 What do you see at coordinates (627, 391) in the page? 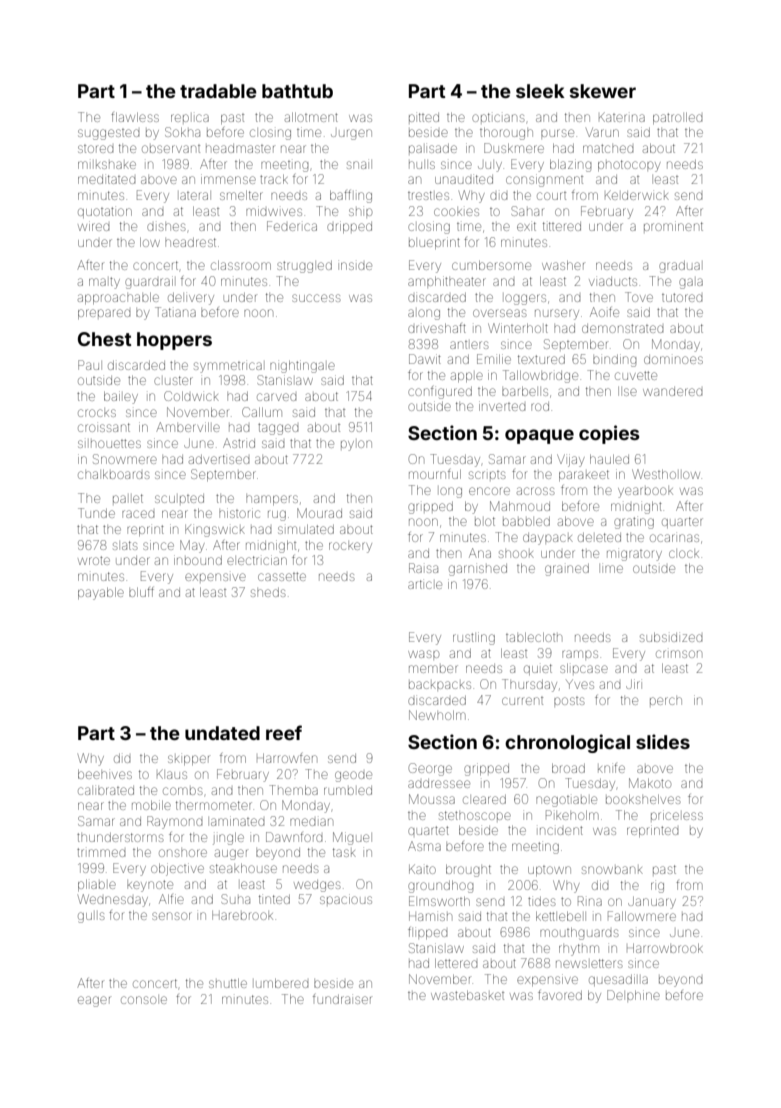
I see `Ilse` at bounding box center [627, 391].
